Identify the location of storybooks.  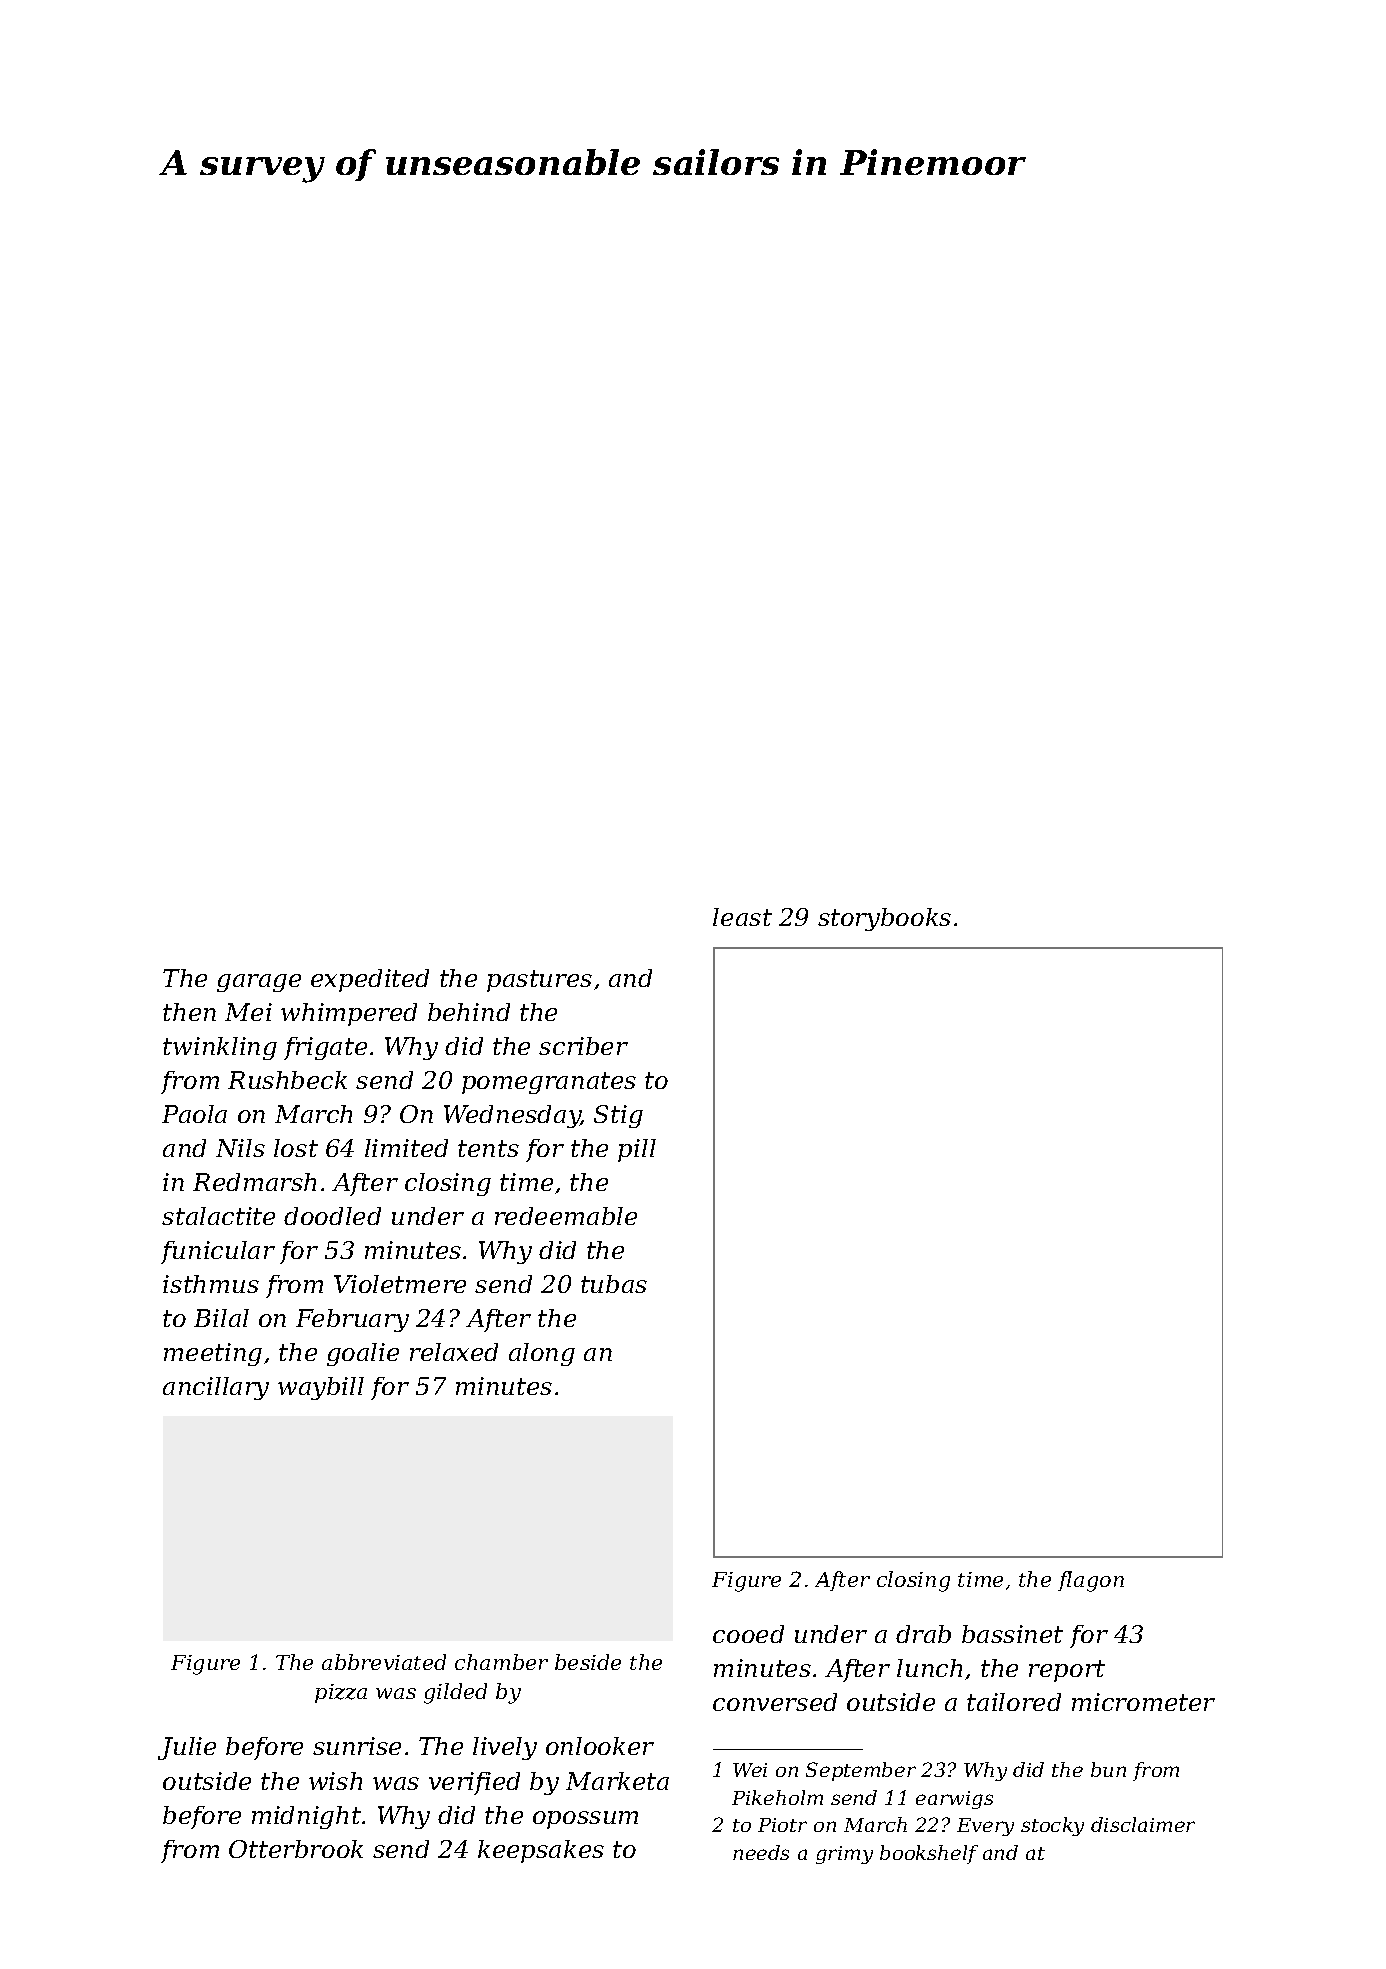
(884, 919).
